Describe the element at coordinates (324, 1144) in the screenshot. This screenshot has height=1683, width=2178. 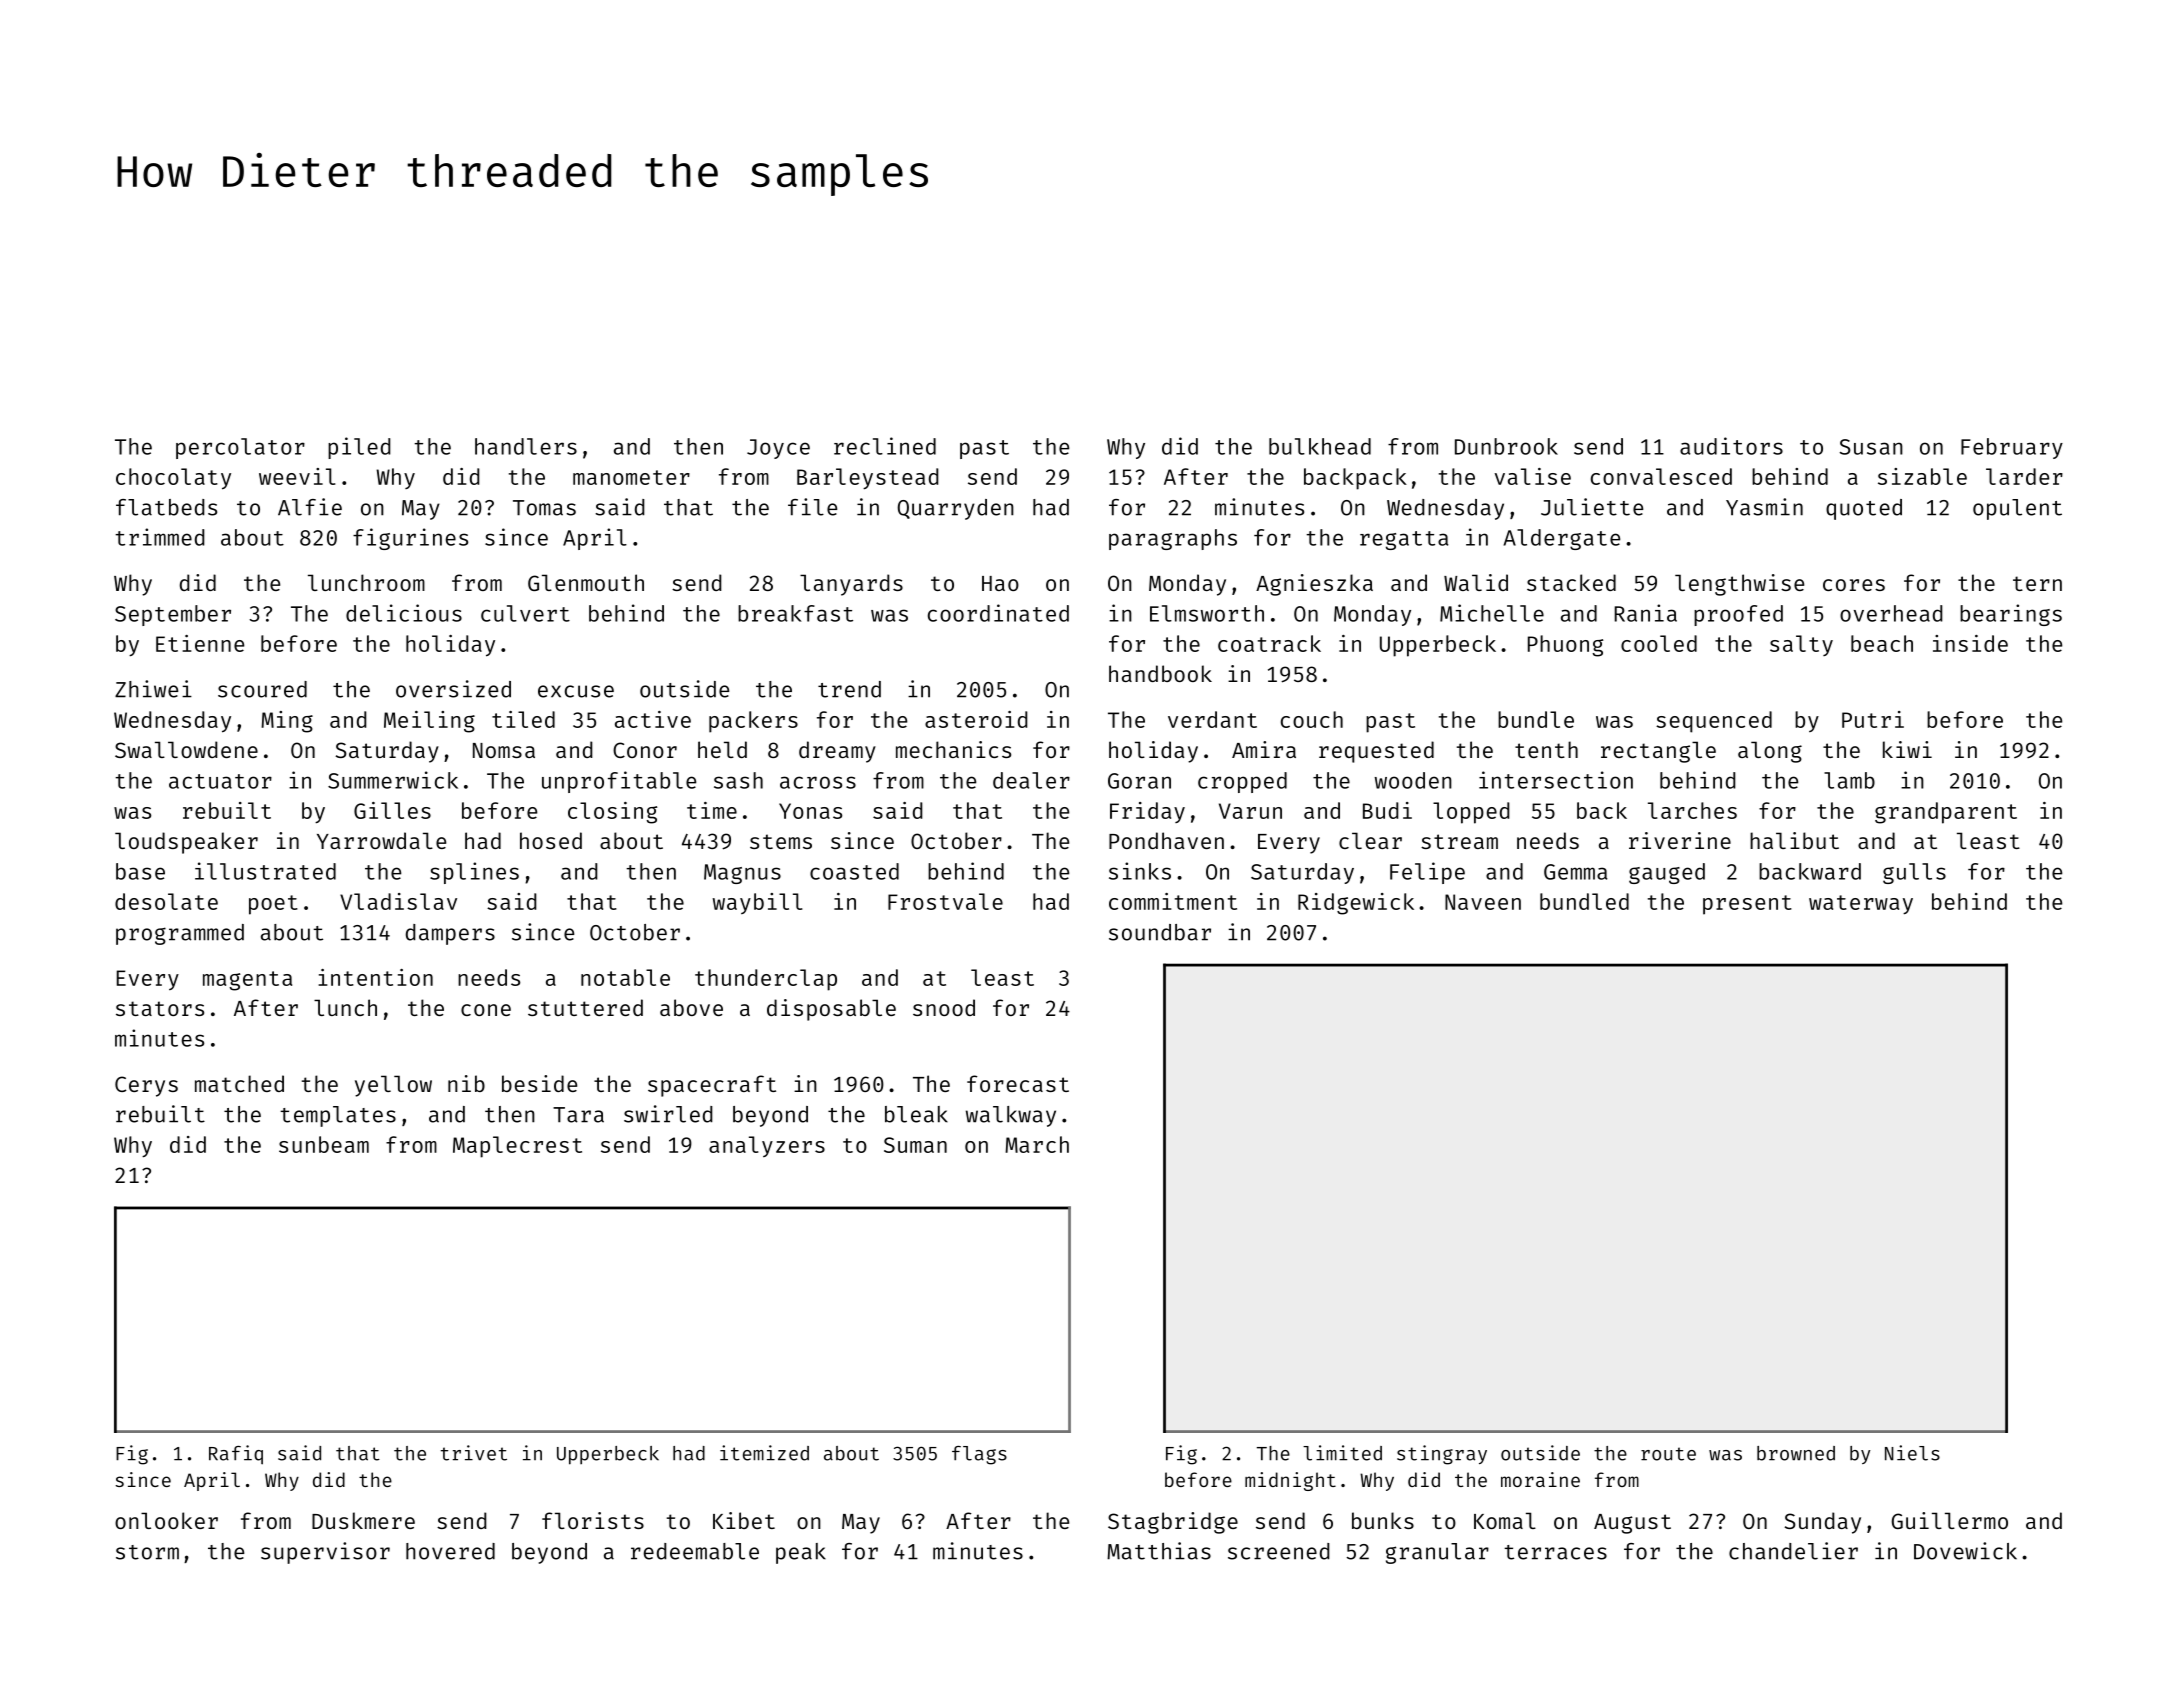
I see `sunbeam` at that location.
